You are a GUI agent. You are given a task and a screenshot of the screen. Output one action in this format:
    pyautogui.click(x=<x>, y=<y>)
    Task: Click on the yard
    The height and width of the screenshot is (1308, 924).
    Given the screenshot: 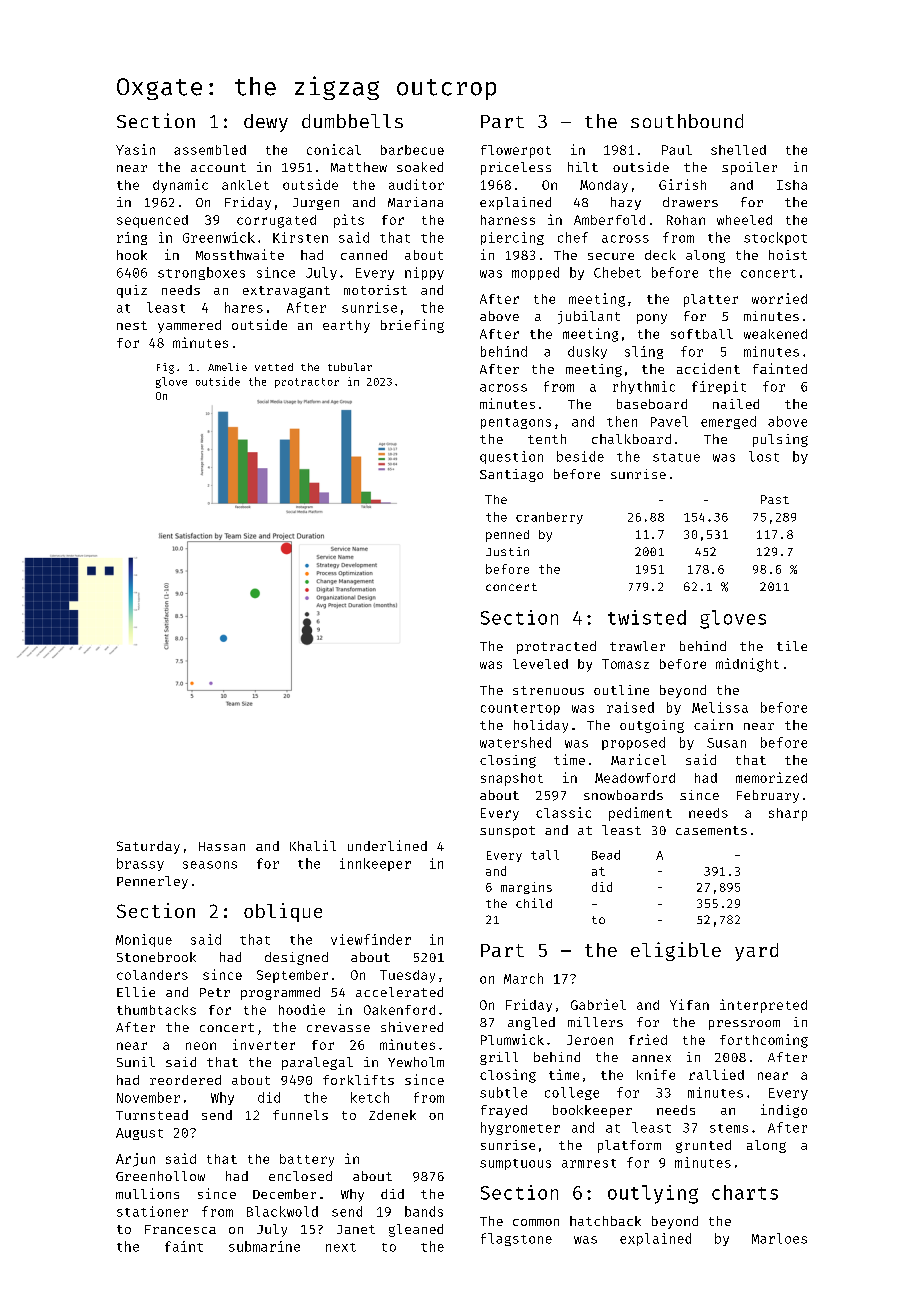 What is the action you would take?
    pyautogui.click(x=756, y=952)
